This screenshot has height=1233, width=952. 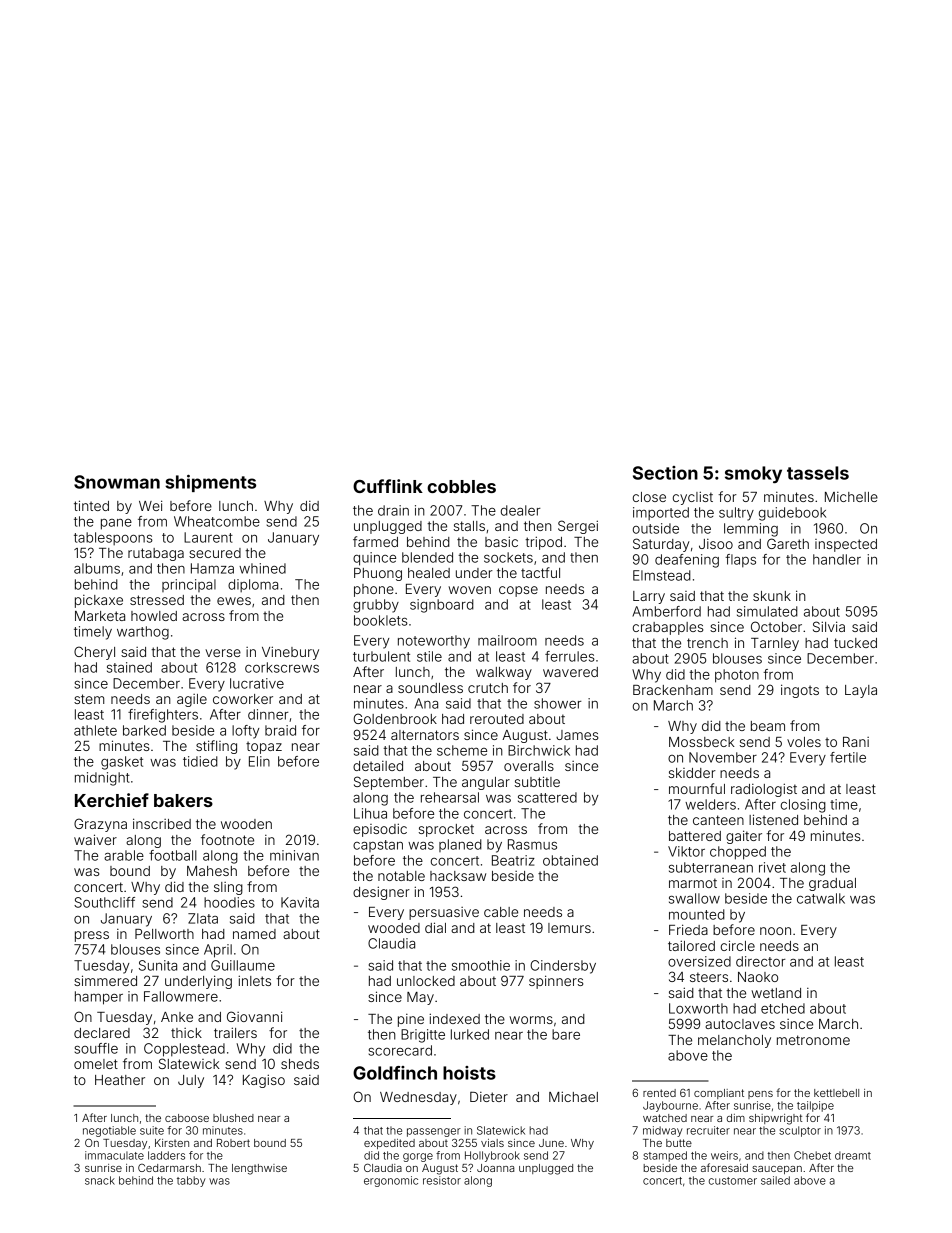 I want to click on director, so click(x=761, y=961).
